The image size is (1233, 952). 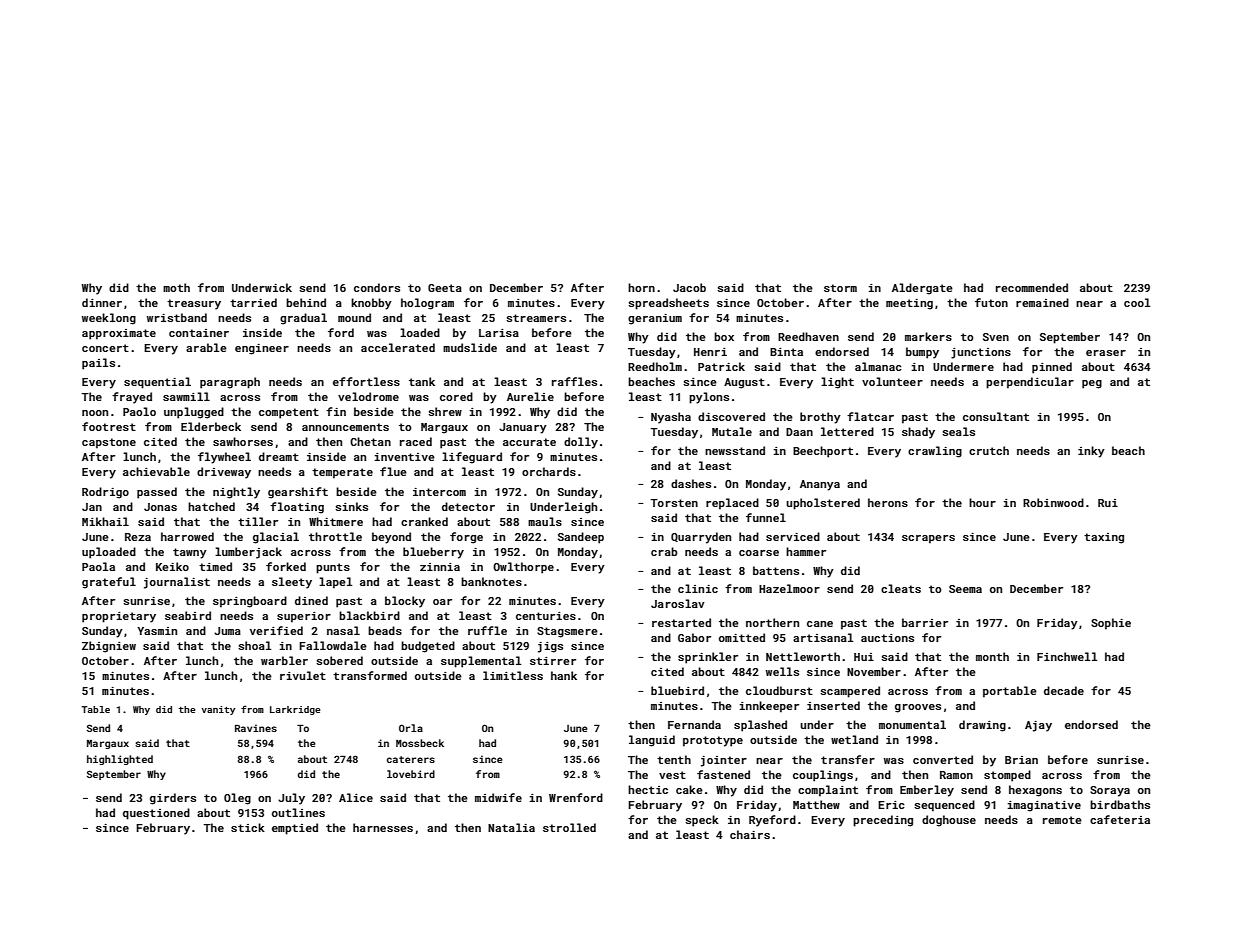 I want to click on crutch, so click(x=989, y=450).
